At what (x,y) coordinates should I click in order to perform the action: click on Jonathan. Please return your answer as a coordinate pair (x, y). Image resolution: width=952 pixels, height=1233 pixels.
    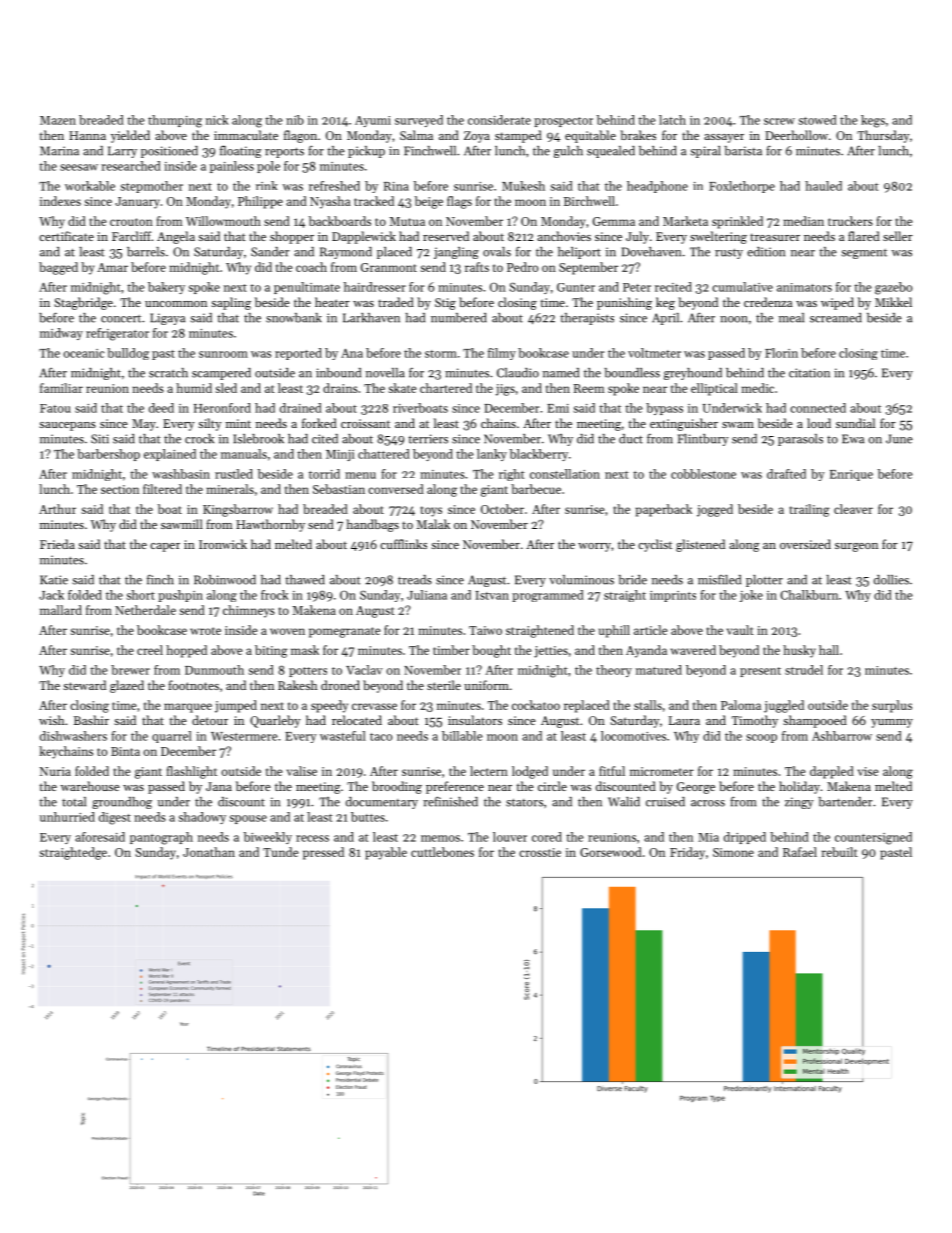
    Looking at the image, I should click on (209, 852).
